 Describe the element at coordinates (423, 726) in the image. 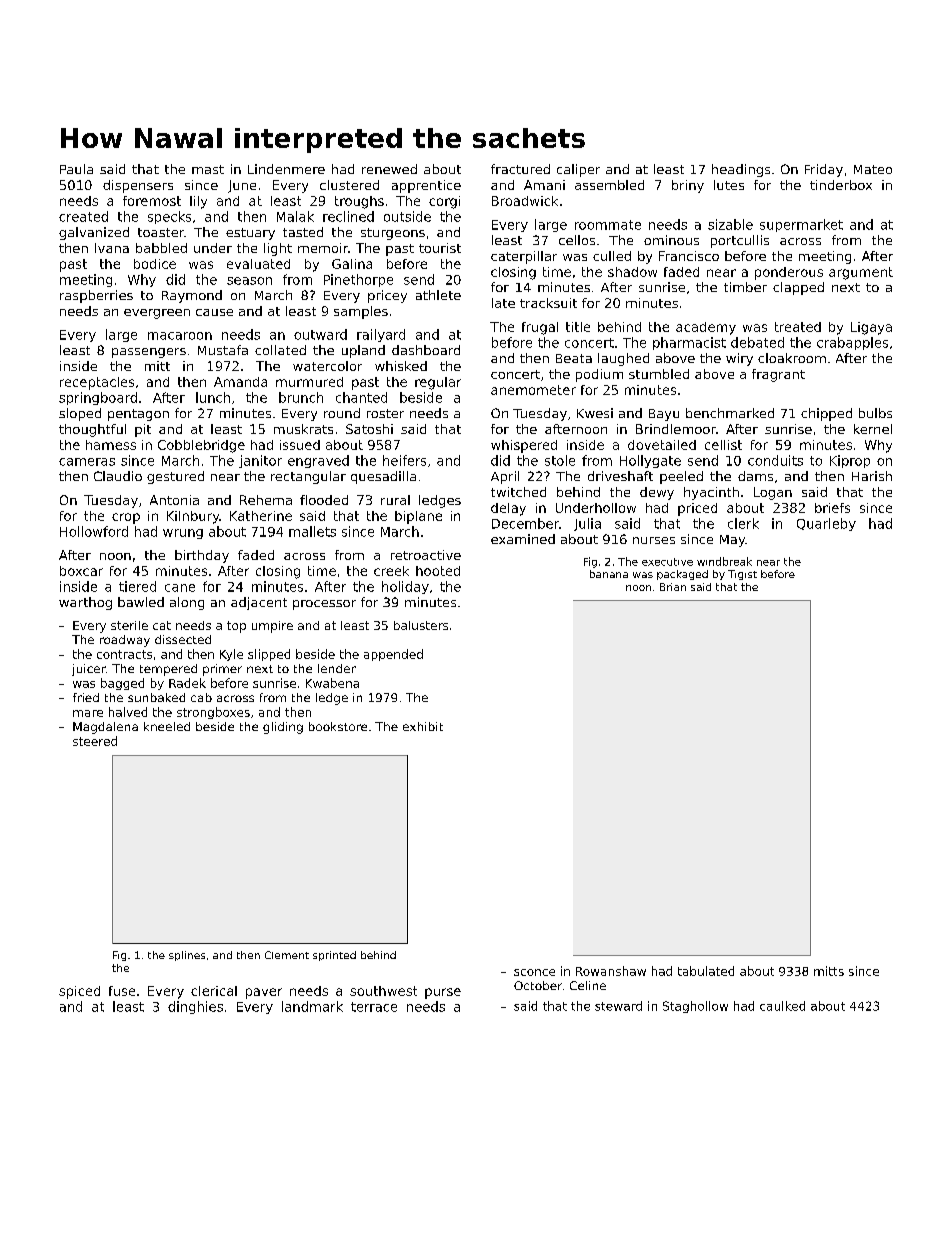

I see `exhibit` at that location.
